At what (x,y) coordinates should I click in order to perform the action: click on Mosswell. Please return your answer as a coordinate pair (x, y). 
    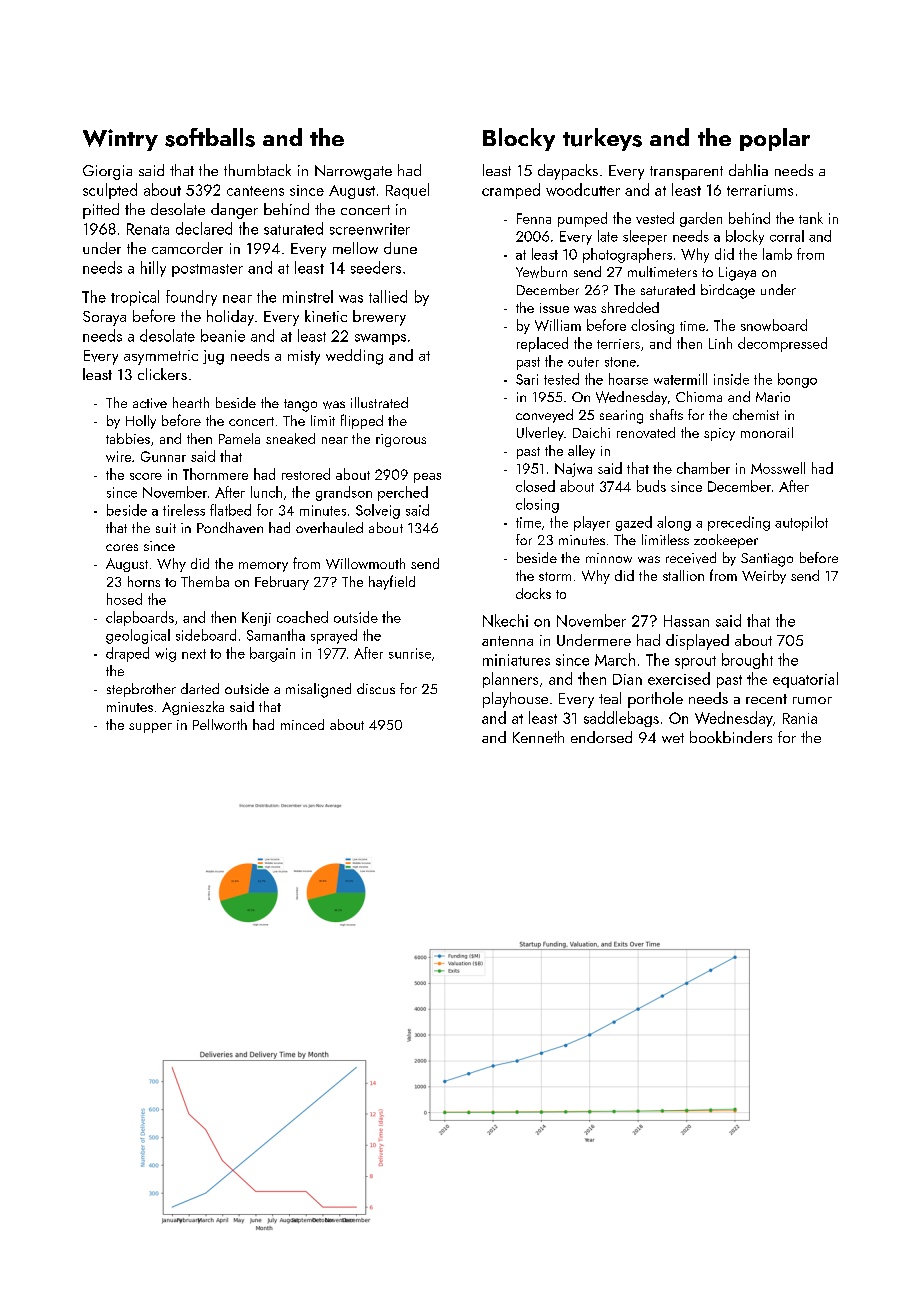
    Looking at the image, I should click on (778, 468).
